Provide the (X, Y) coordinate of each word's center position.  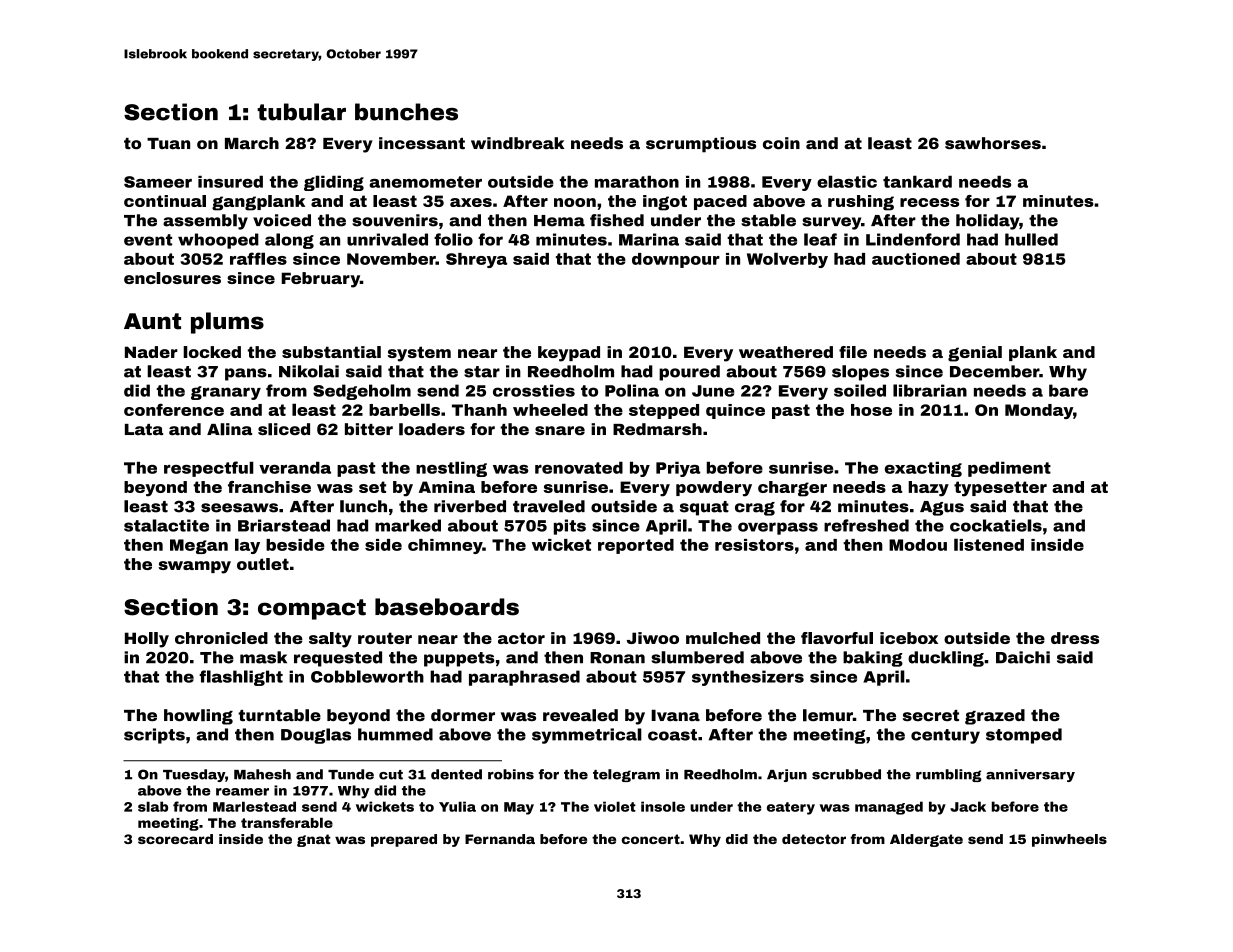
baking (873, 659)
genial (975, 354)
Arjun (787, 775)
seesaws (239, 508)
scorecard (175, 839)
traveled (549, 506)
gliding (334, 183)
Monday (1039, 411)
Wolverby (787, 260)
